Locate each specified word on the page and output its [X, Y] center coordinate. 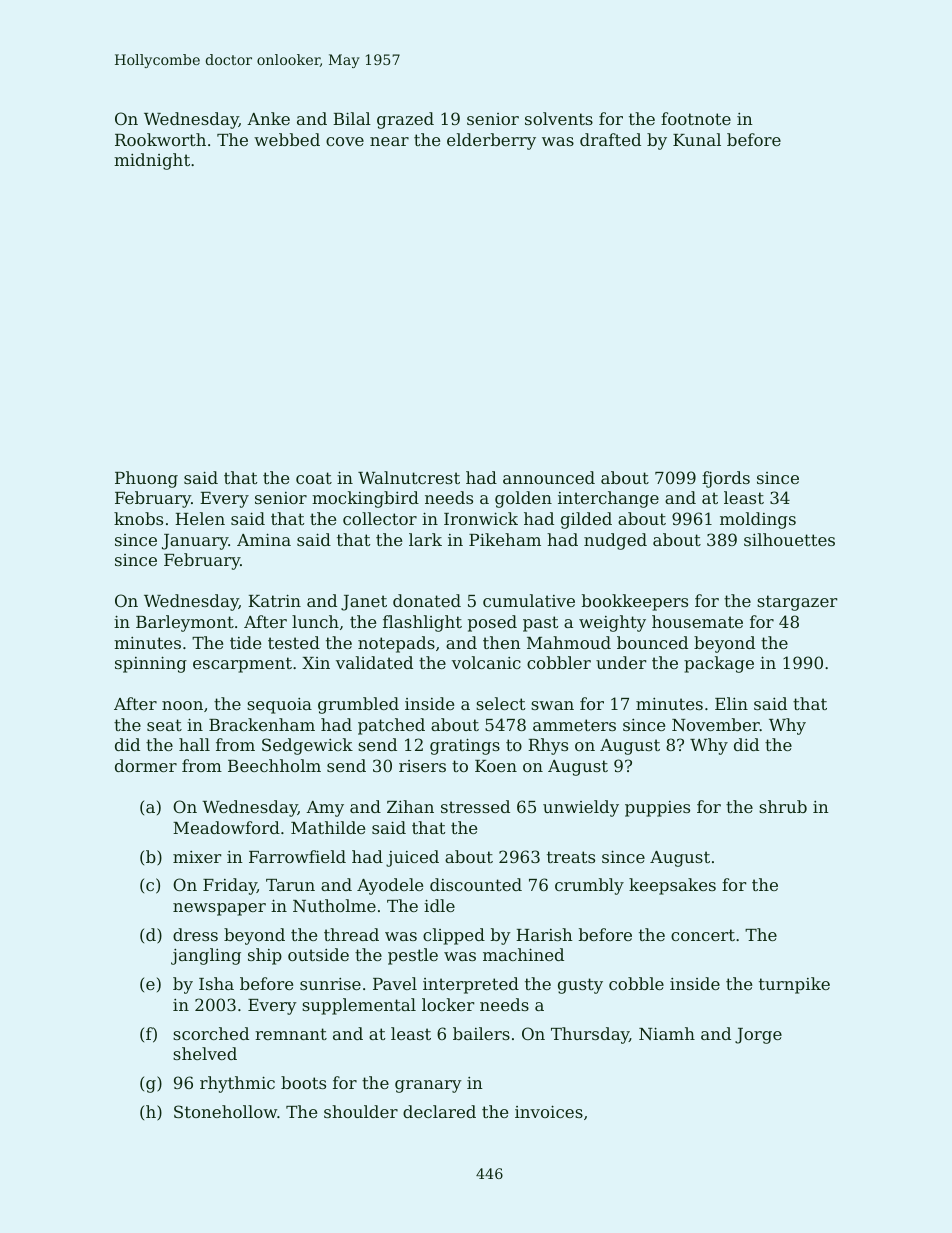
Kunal [697, 139]
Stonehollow [225, 1111]
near [389, 141]
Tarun [290, 885]
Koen [496, 766]
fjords [726, 479]
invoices [549, 1111]
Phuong [146, 479]
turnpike [794, 985]
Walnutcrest [409, 477]
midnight [152, 161]
